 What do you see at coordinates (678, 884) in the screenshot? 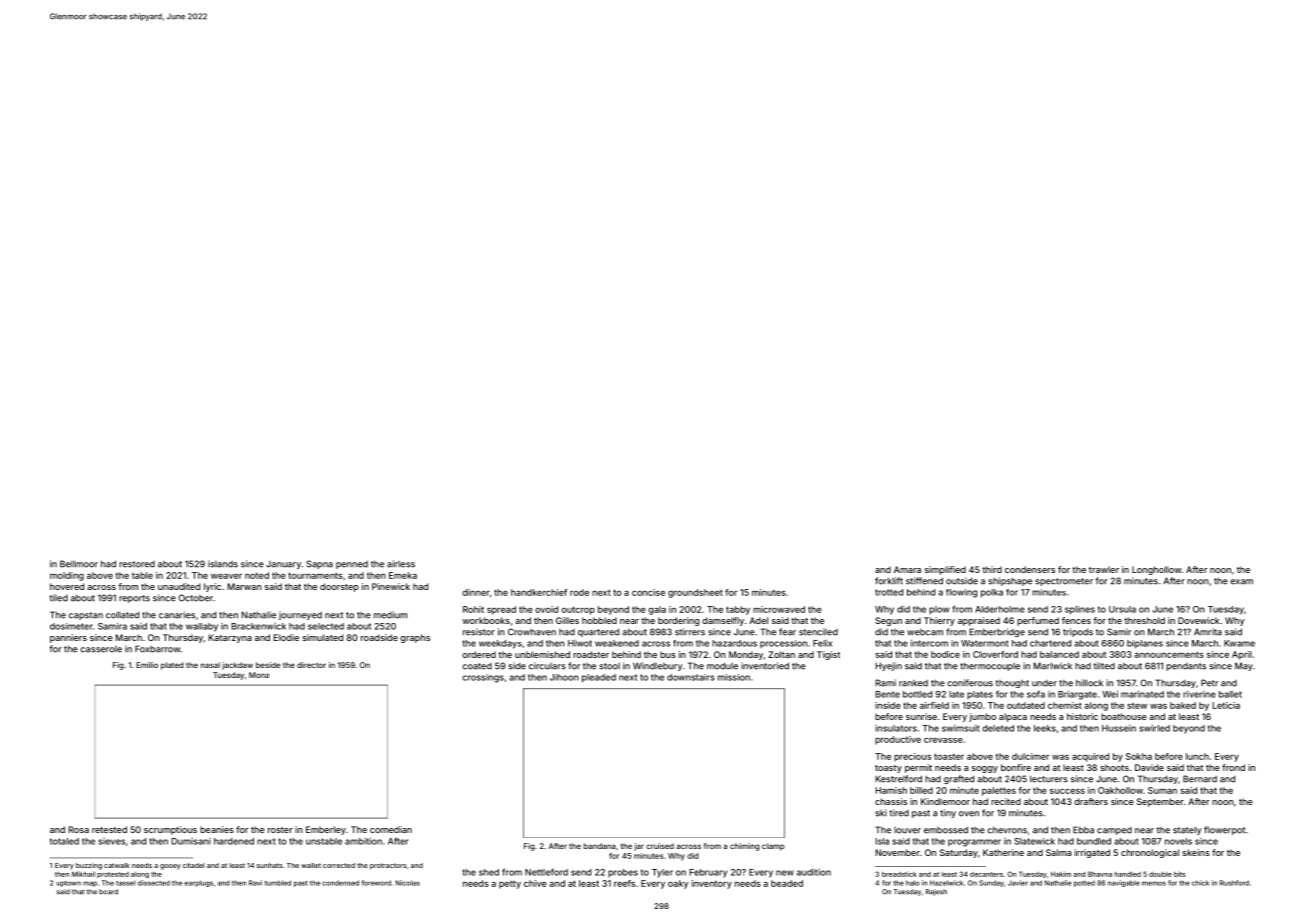
I see `oaky` at bounding box center [678, 884].
